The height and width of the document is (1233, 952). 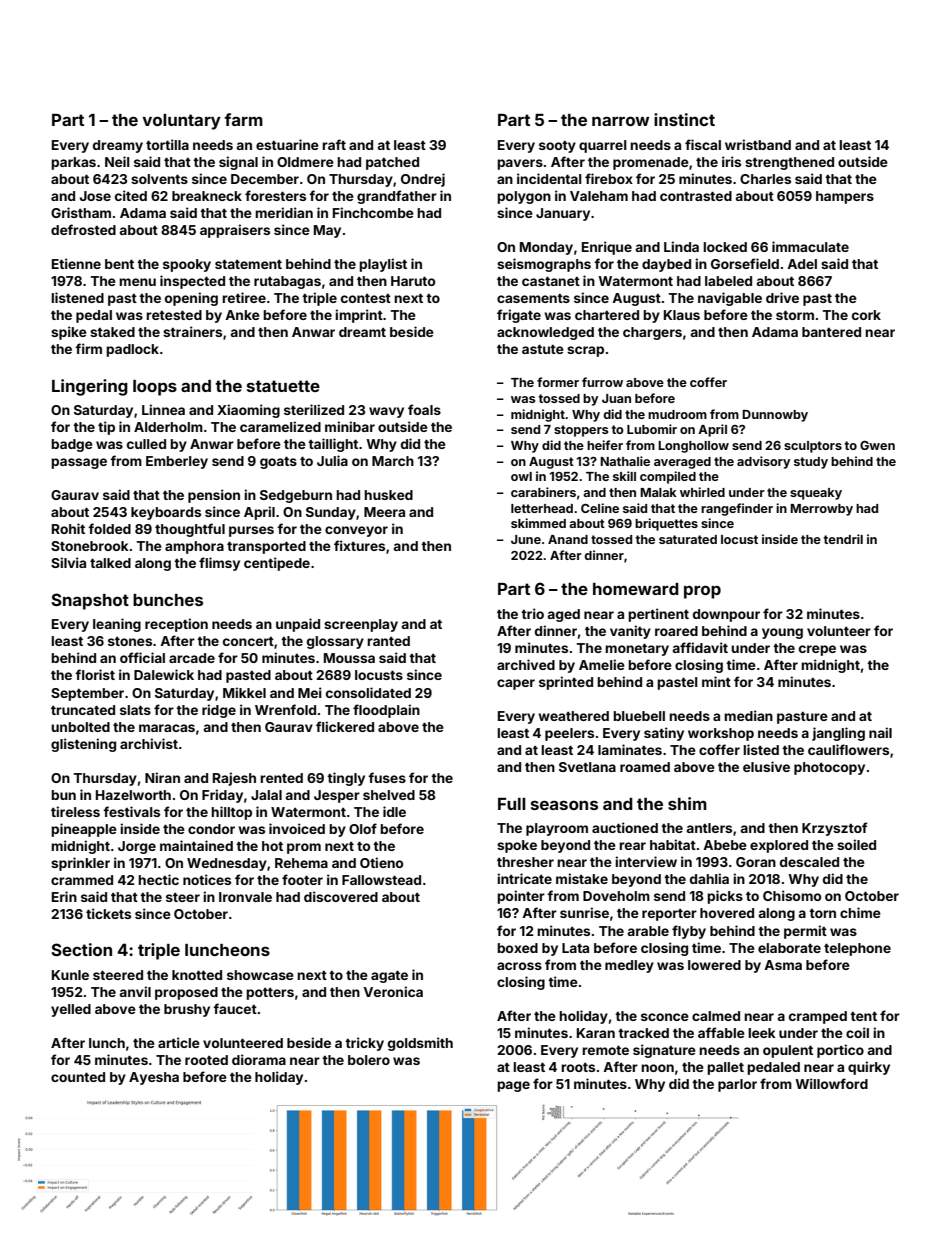 What do you see at coordinates (709, 828) in the document?
I see `antlers` at bounding box center [709, 828].
